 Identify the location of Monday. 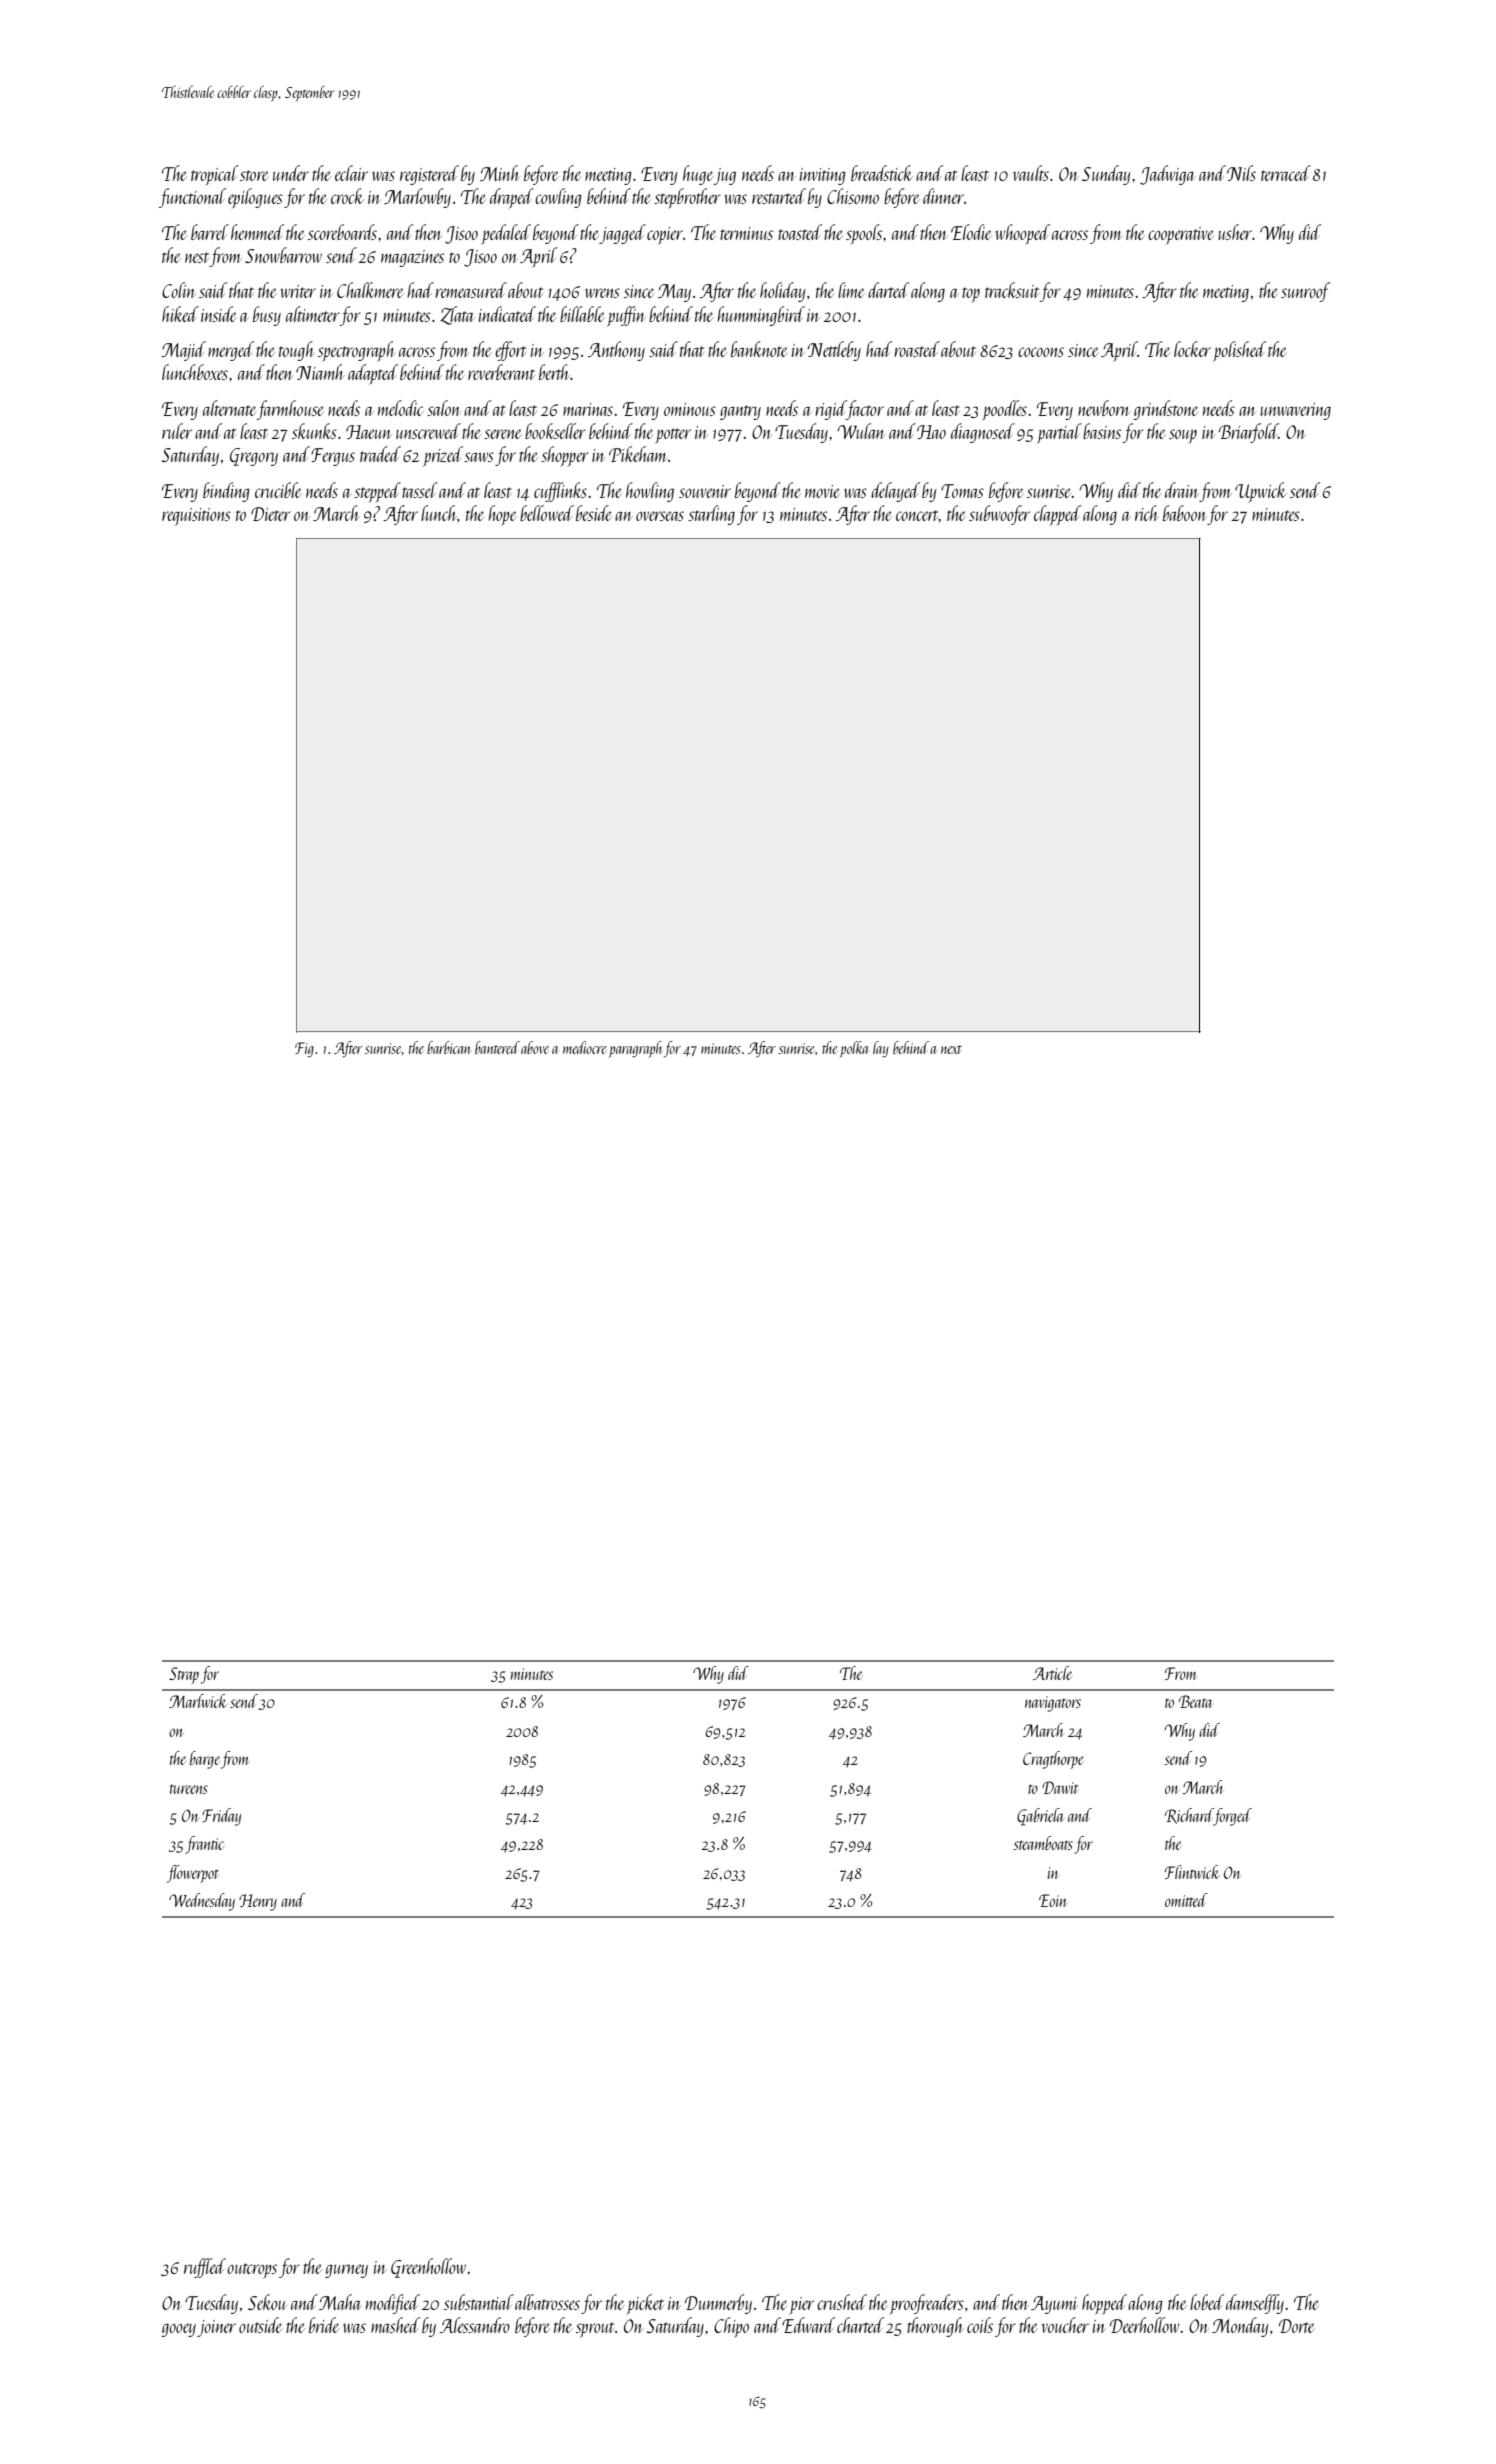
(1240, 2327).
